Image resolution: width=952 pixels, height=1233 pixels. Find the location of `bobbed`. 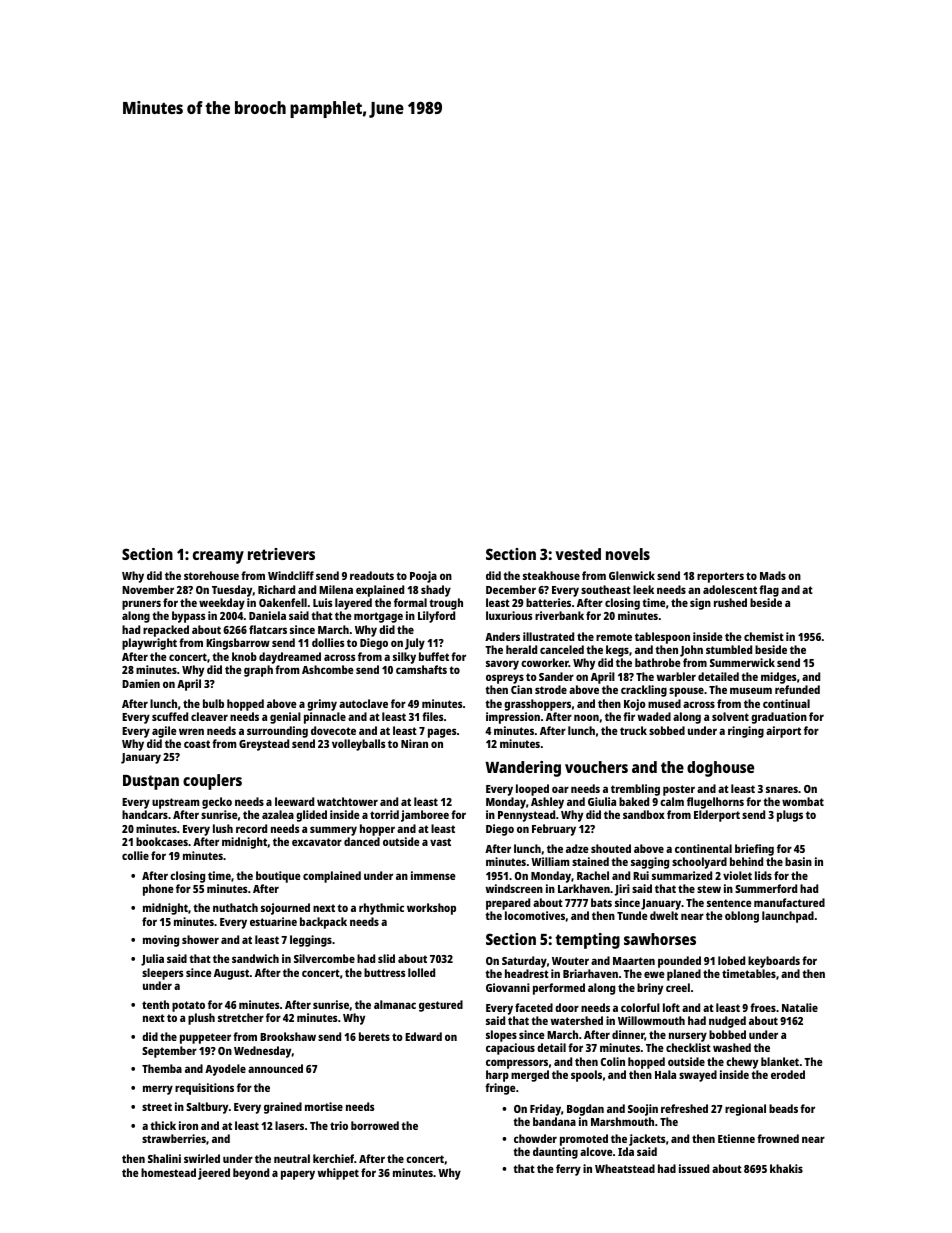

bobbed is located at coordinates (727, 1034).
